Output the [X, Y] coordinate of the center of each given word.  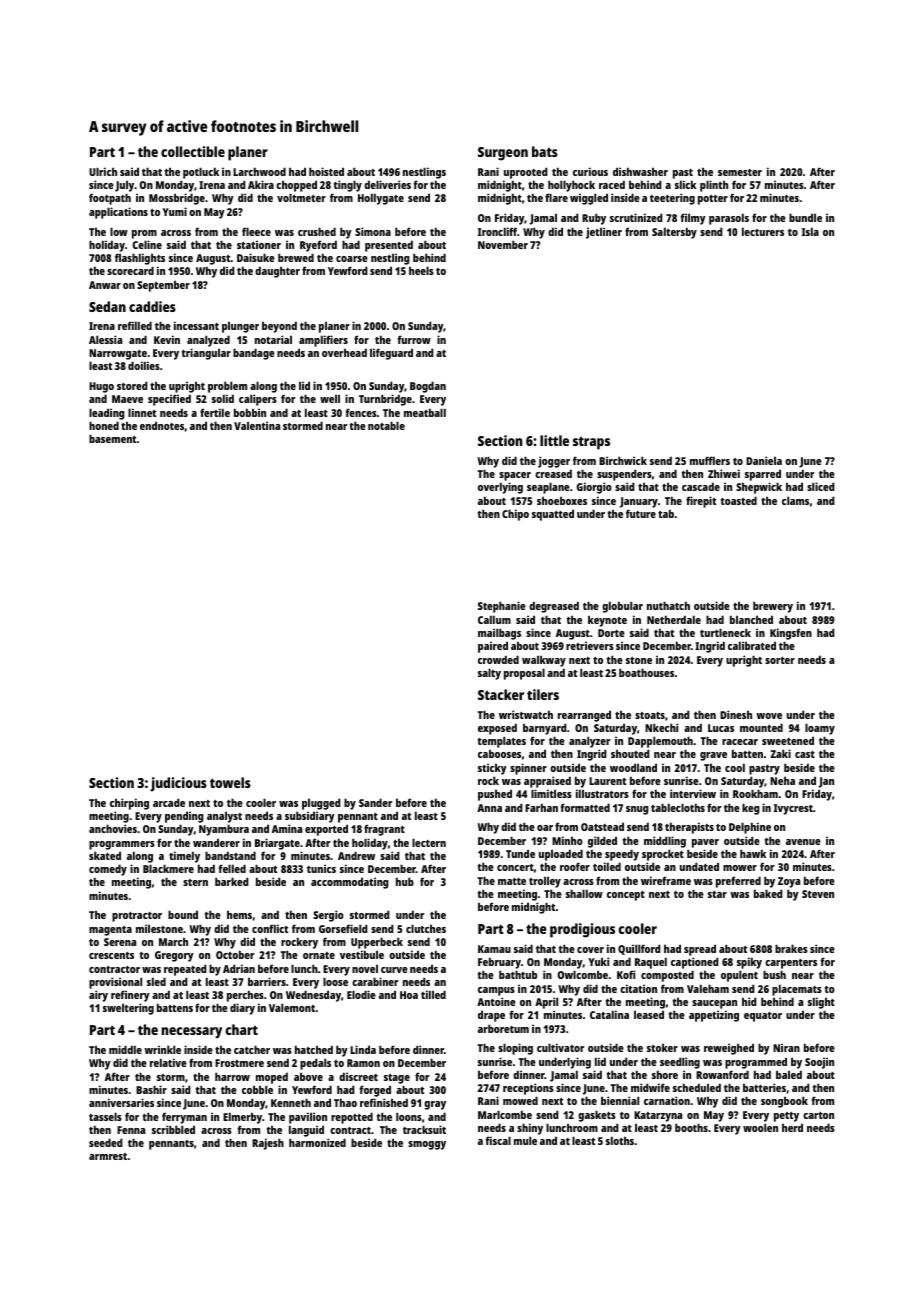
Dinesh [736, 714]
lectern [429, 842]
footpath [110, 199]
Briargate [277, 844]
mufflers [710, 460]
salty [489, 674]
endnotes [162, 425]
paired [493, 647]
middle [125, 1049]
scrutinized [636, 217]
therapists [689, 828]
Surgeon [503, 154]
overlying [500, 488]
